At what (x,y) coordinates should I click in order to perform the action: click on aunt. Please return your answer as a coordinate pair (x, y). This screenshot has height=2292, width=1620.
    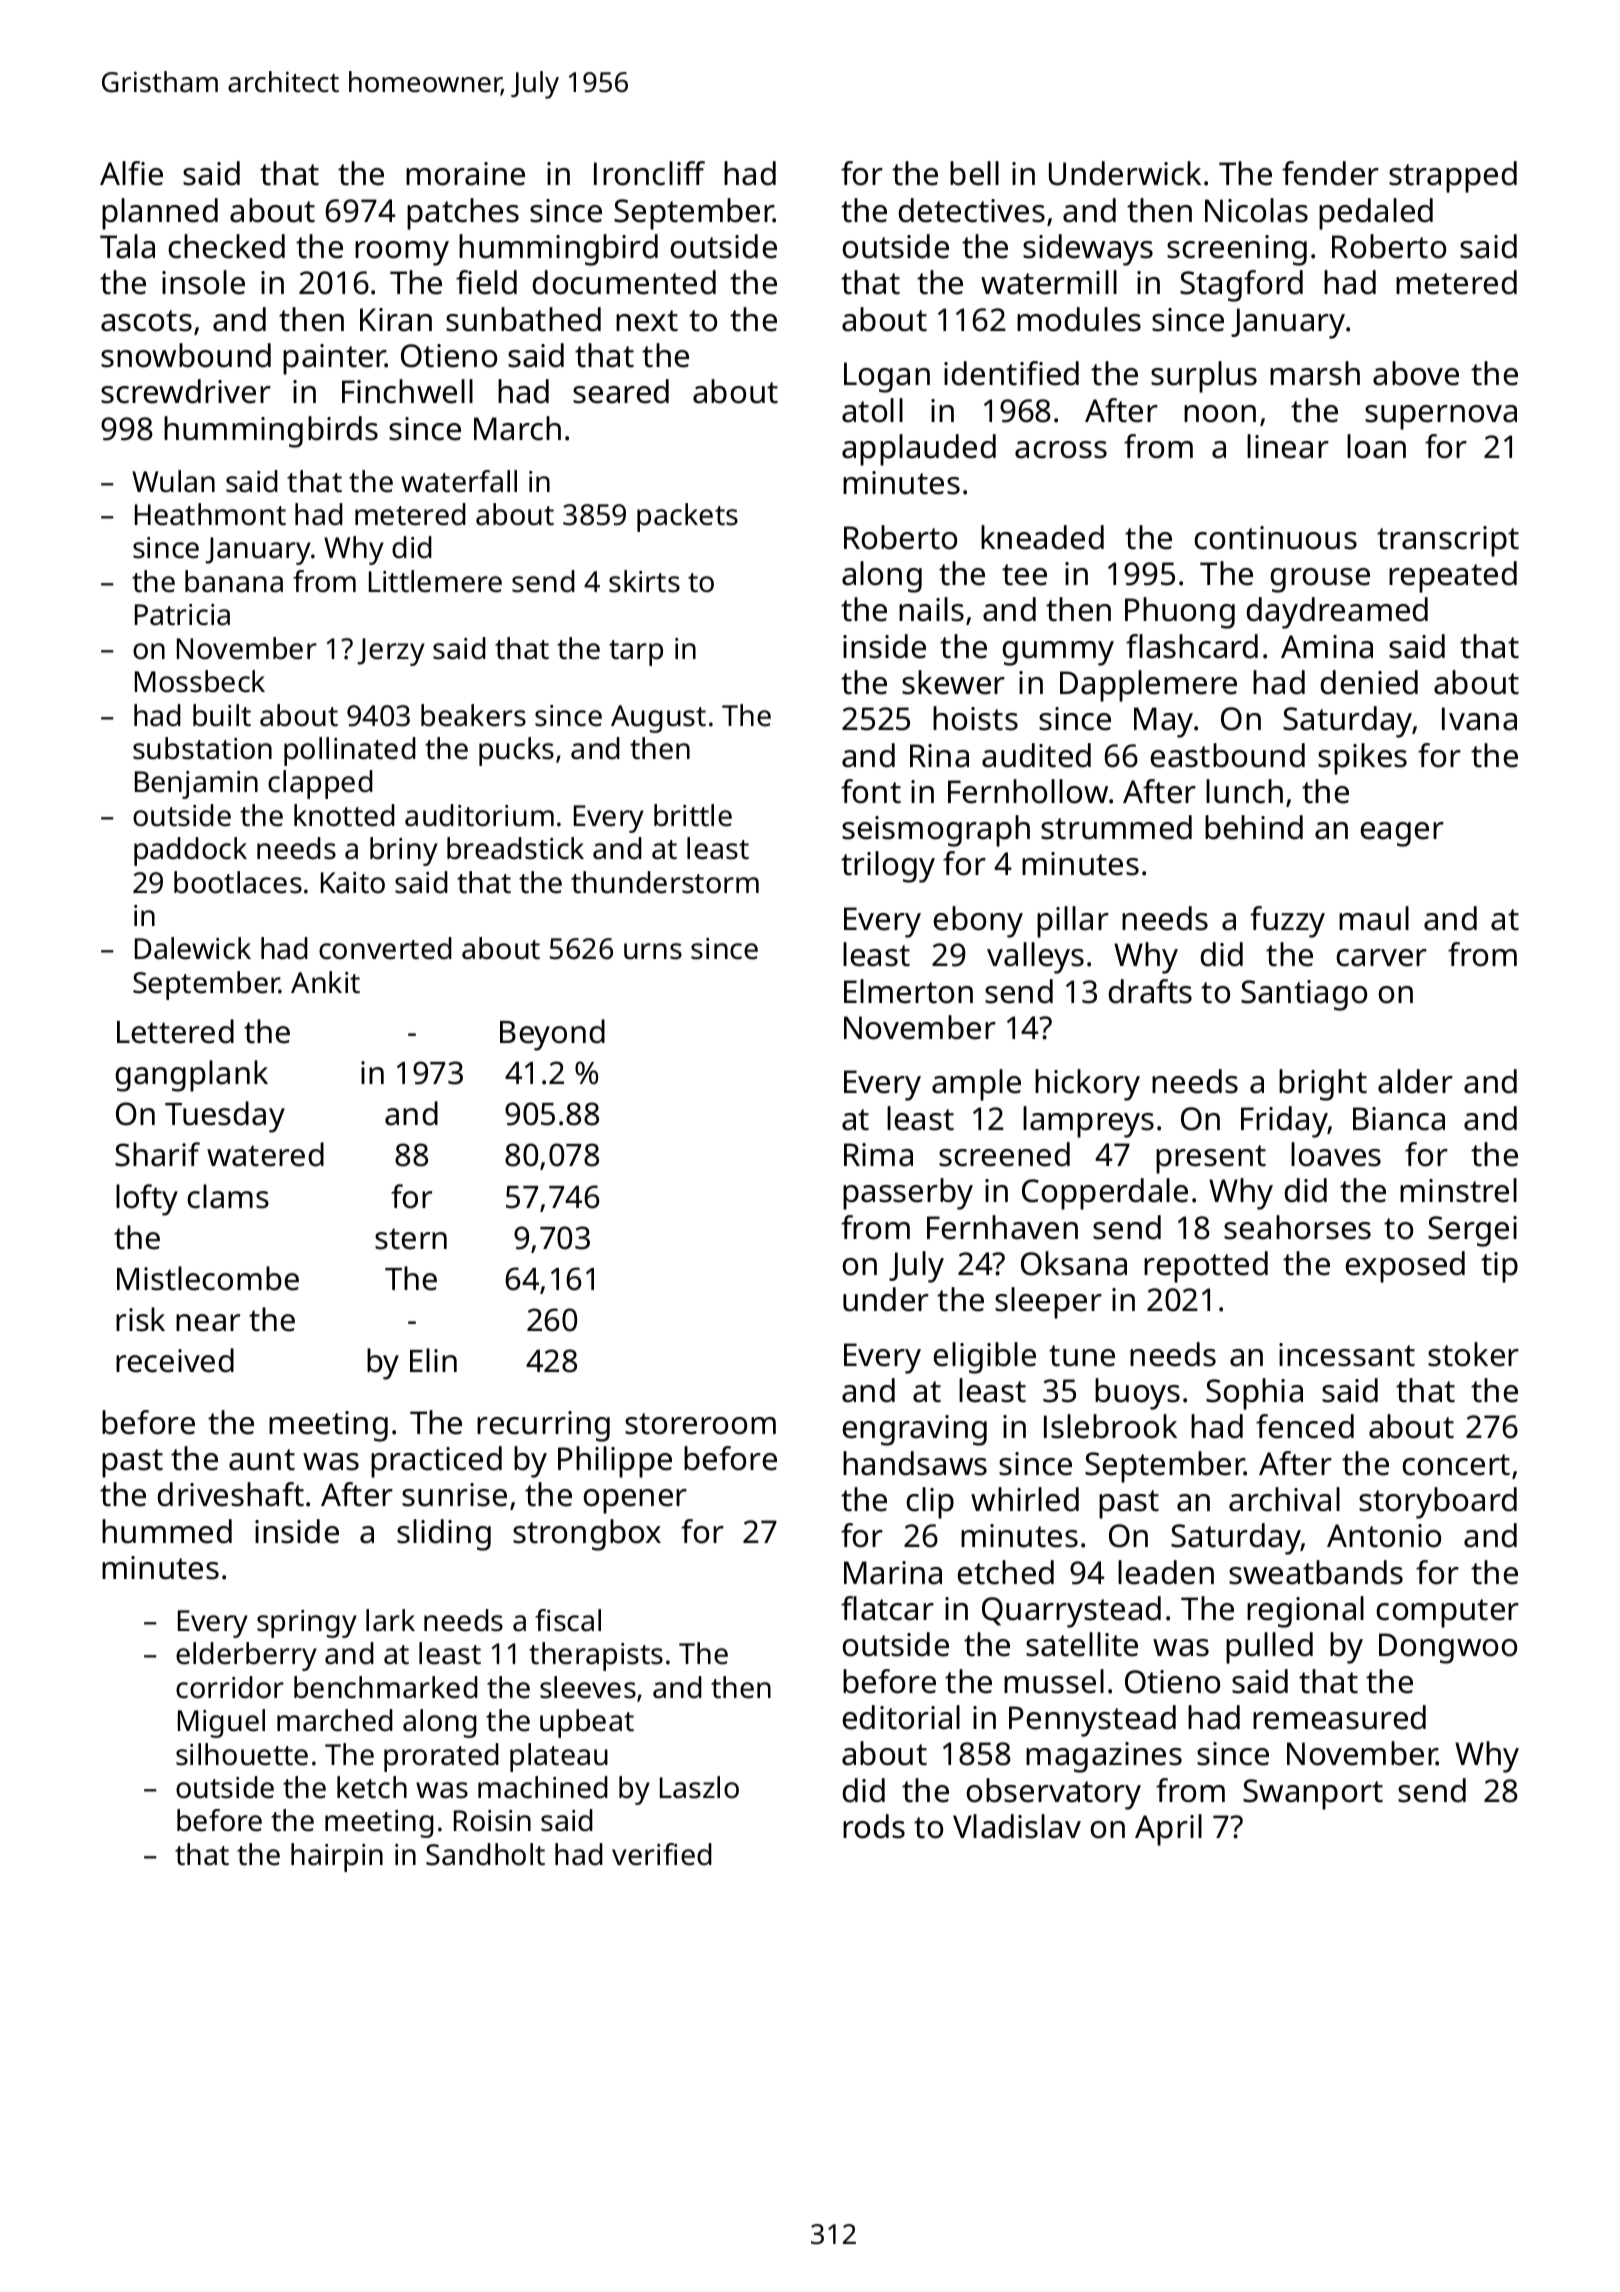
    Looking at the image, I should click on (262, 1460).
